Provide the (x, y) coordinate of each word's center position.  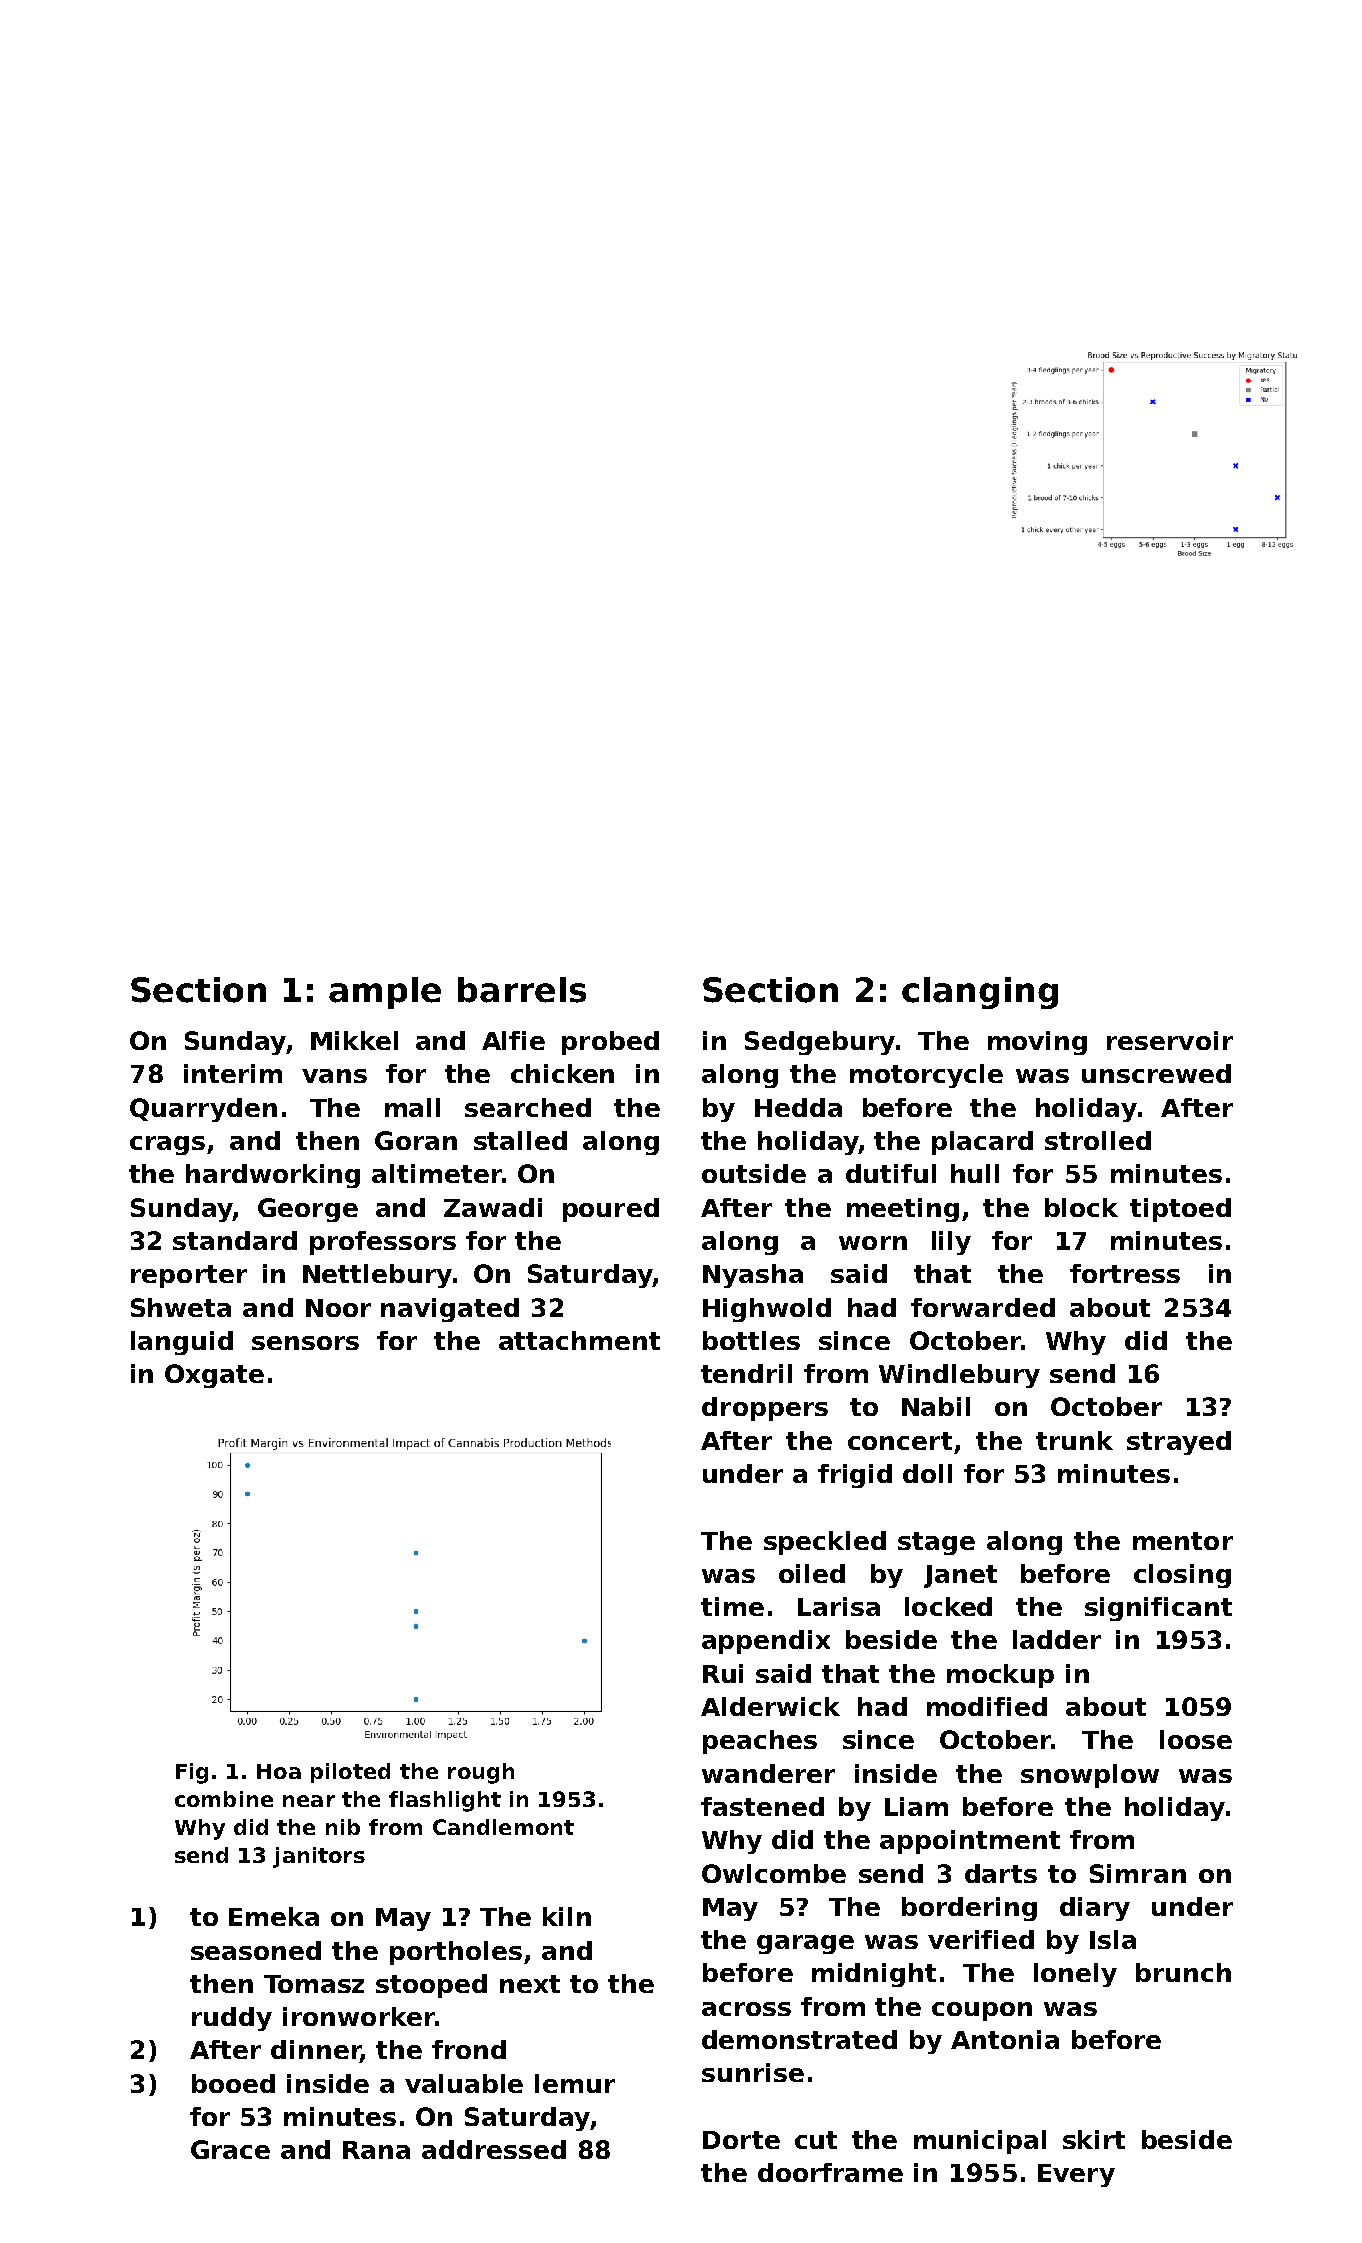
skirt (1094, 2139)
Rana (376, 2150)
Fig (192, 1773)
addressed (494, 2149)
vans (334, 1076)
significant (1158, 1609)
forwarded (983, 1307)
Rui (723, 1673)
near (309, 1801)
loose (1196, 1739)
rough (481, 1773)
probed (610, 1043)
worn (873, 1243)
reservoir (1170, 1040)
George (308, 1210)
